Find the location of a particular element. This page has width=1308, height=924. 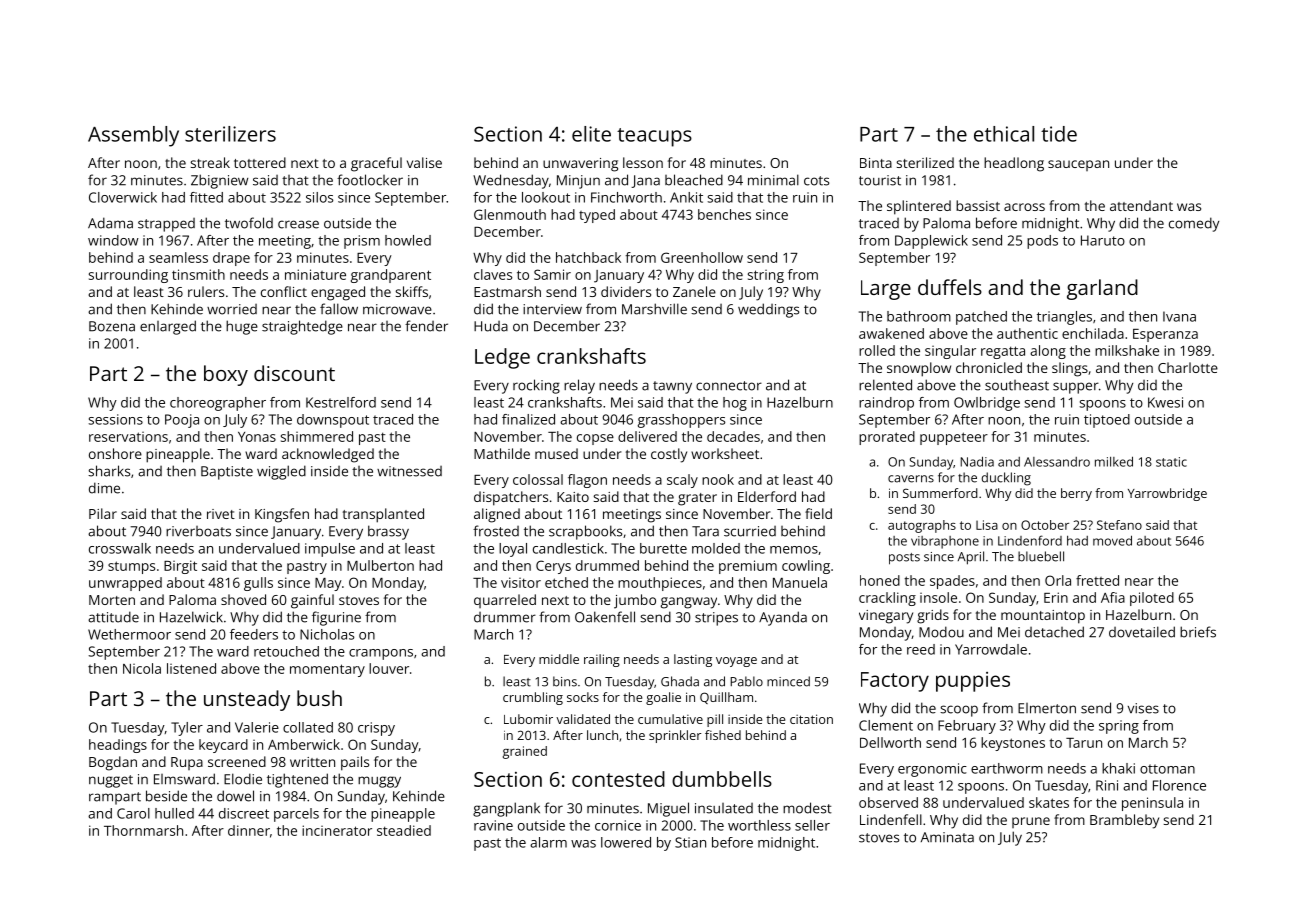

autographs is located at coordinates (922, 526).
